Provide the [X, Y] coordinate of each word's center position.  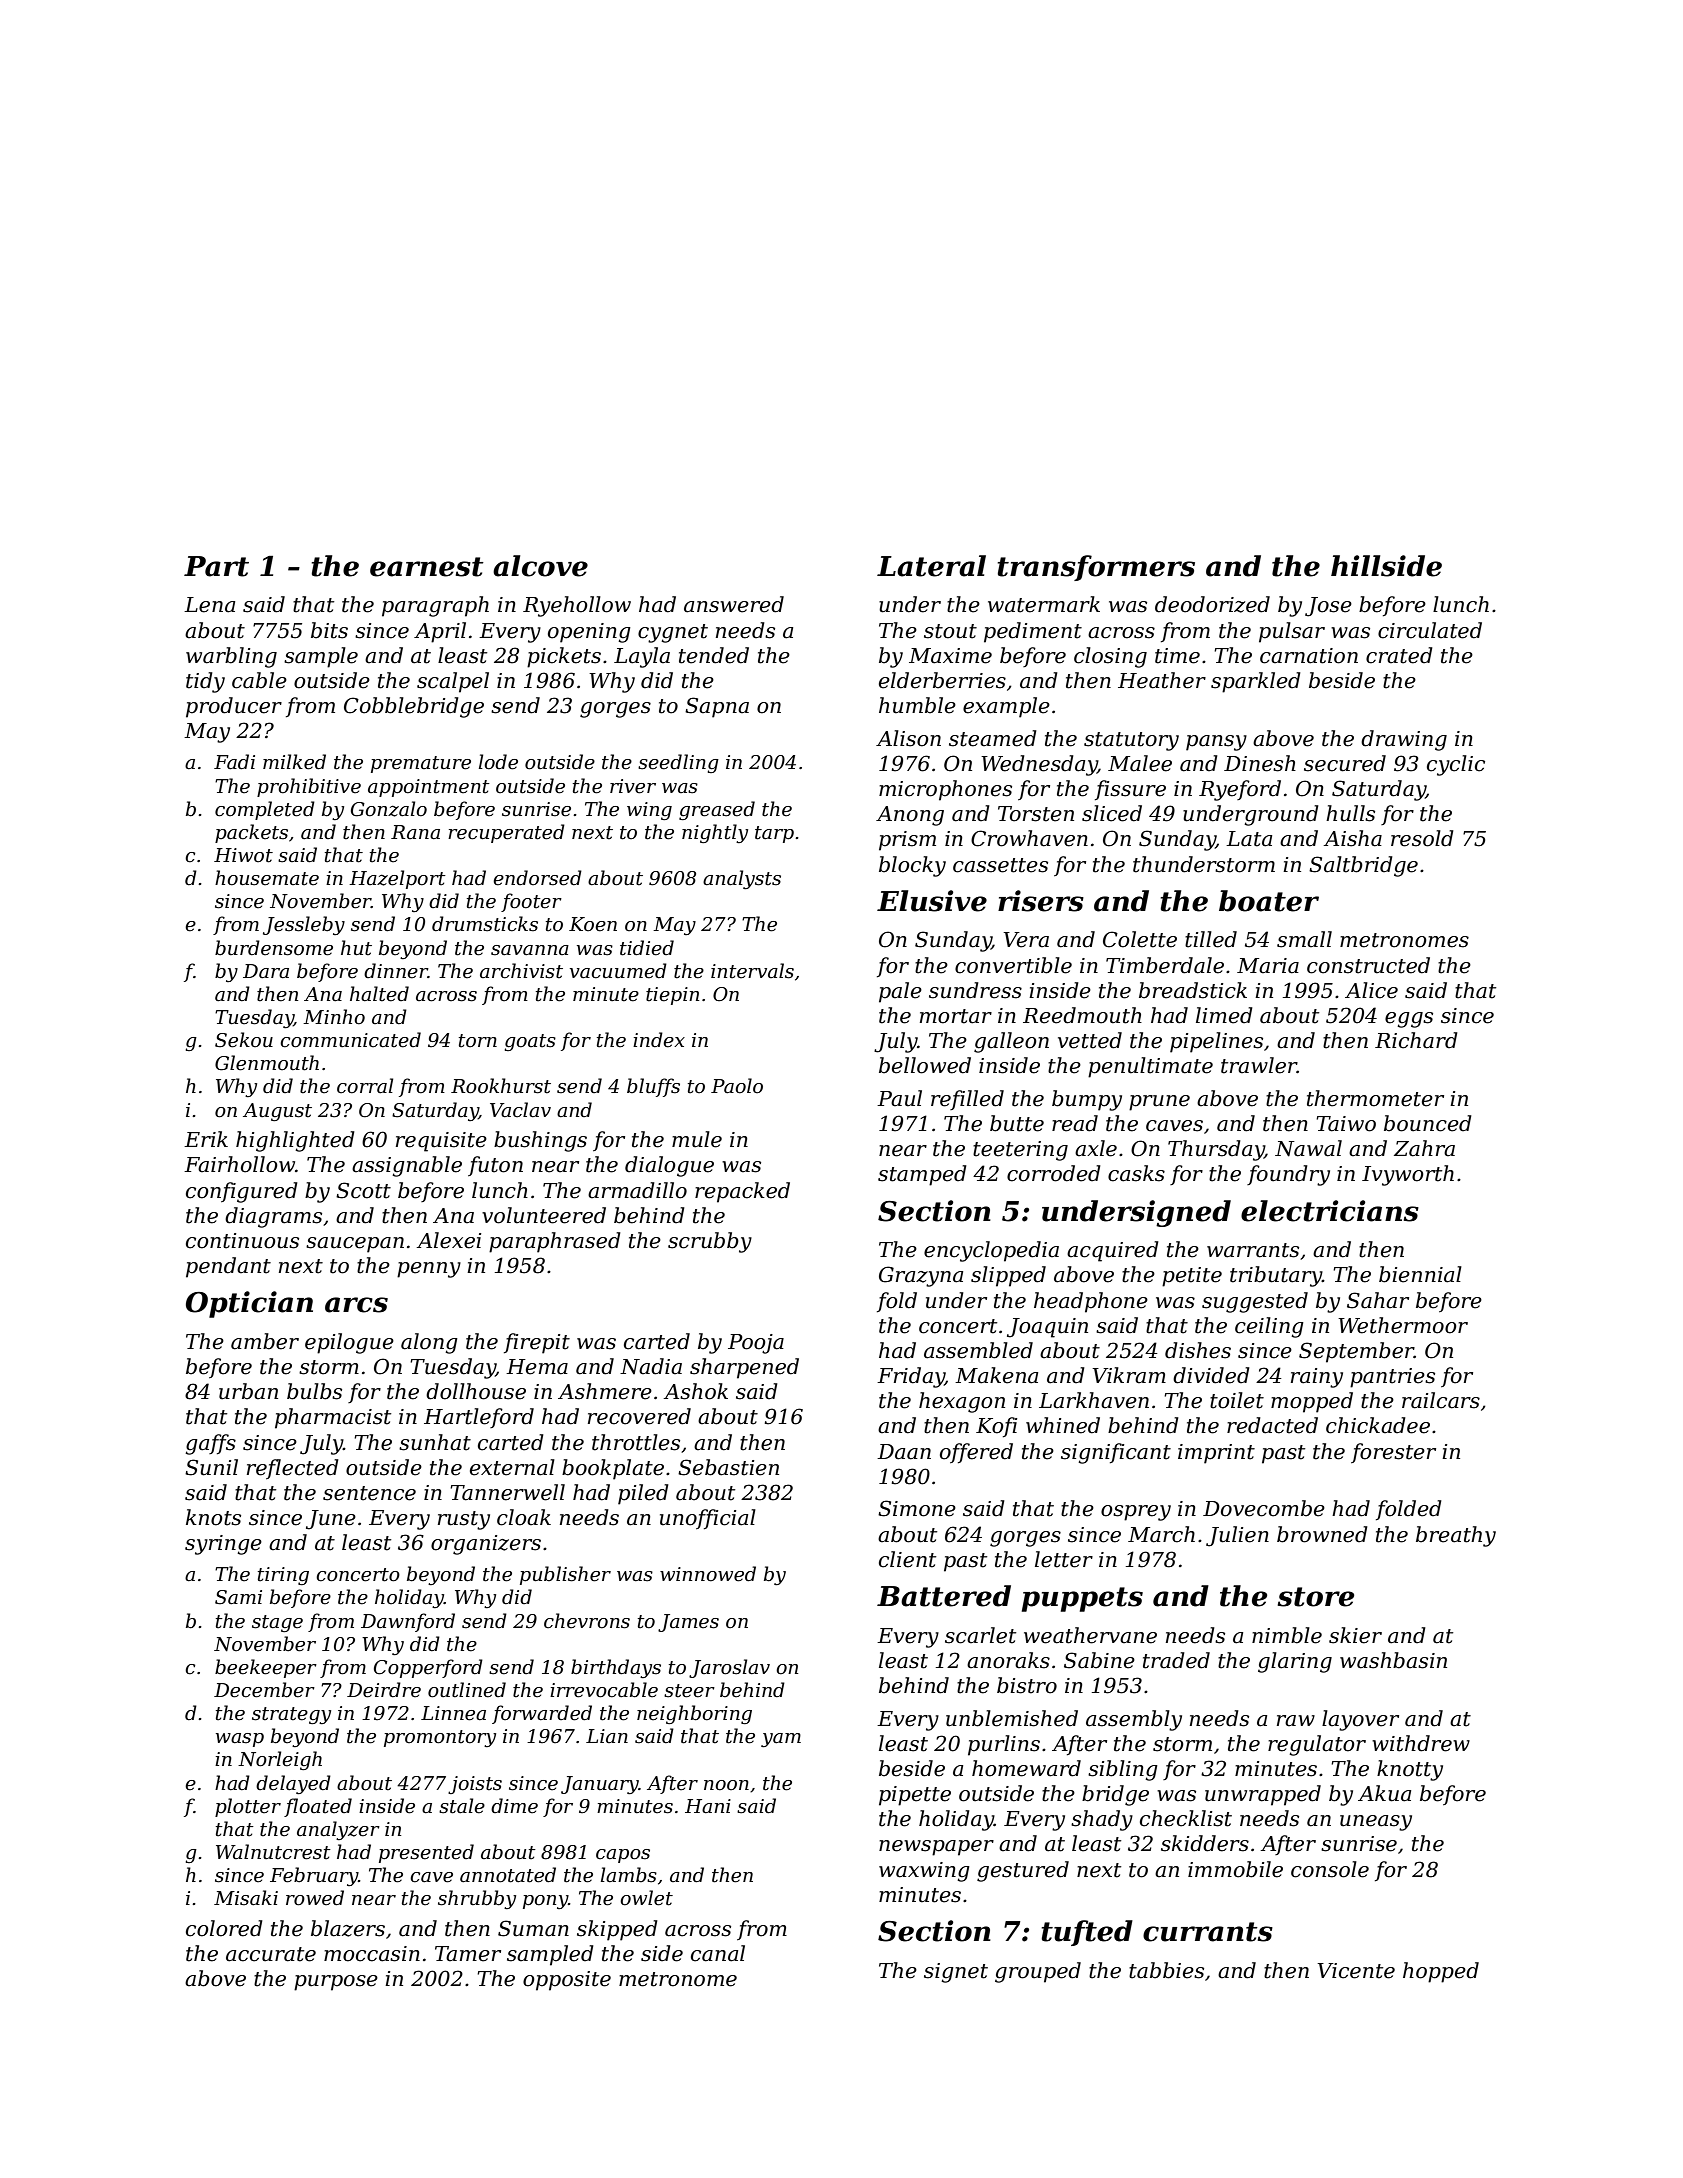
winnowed [708, 1574]
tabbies [1166, 1970]
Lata [1249, 839]
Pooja [756, 1344]
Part [216, 566]
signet [956, 1973]
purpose [336, 1983]
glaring [1295, 1662]
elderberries [942, 680]
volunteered [544, 1215]
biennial [1420, 1274]
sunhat [435, 1442]
